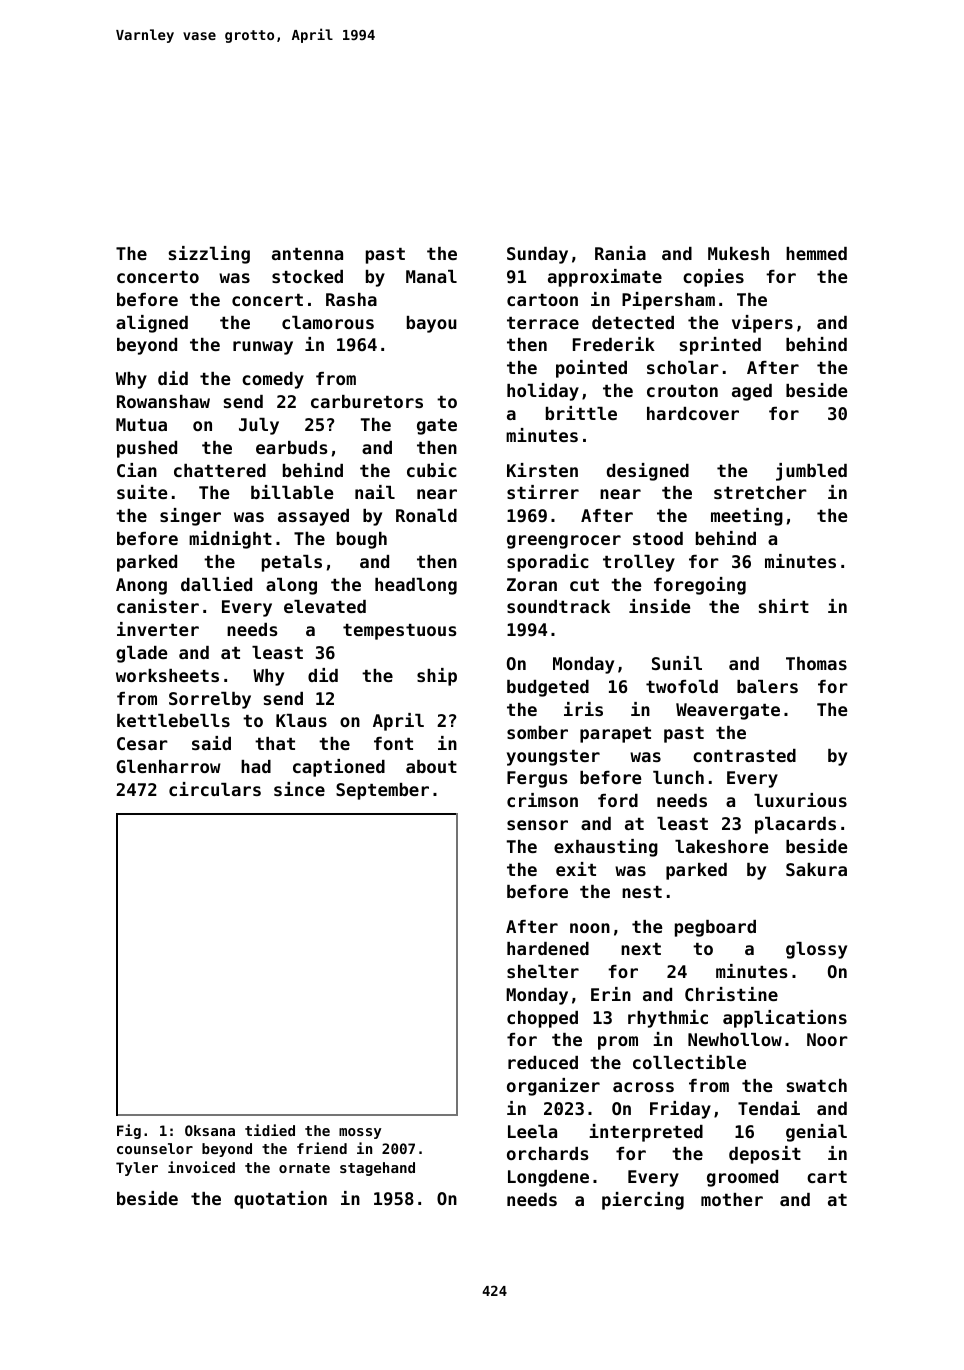 This screenshot has width=964, height=1370. I want to click on Rowanshaw, so click(163, 401).
